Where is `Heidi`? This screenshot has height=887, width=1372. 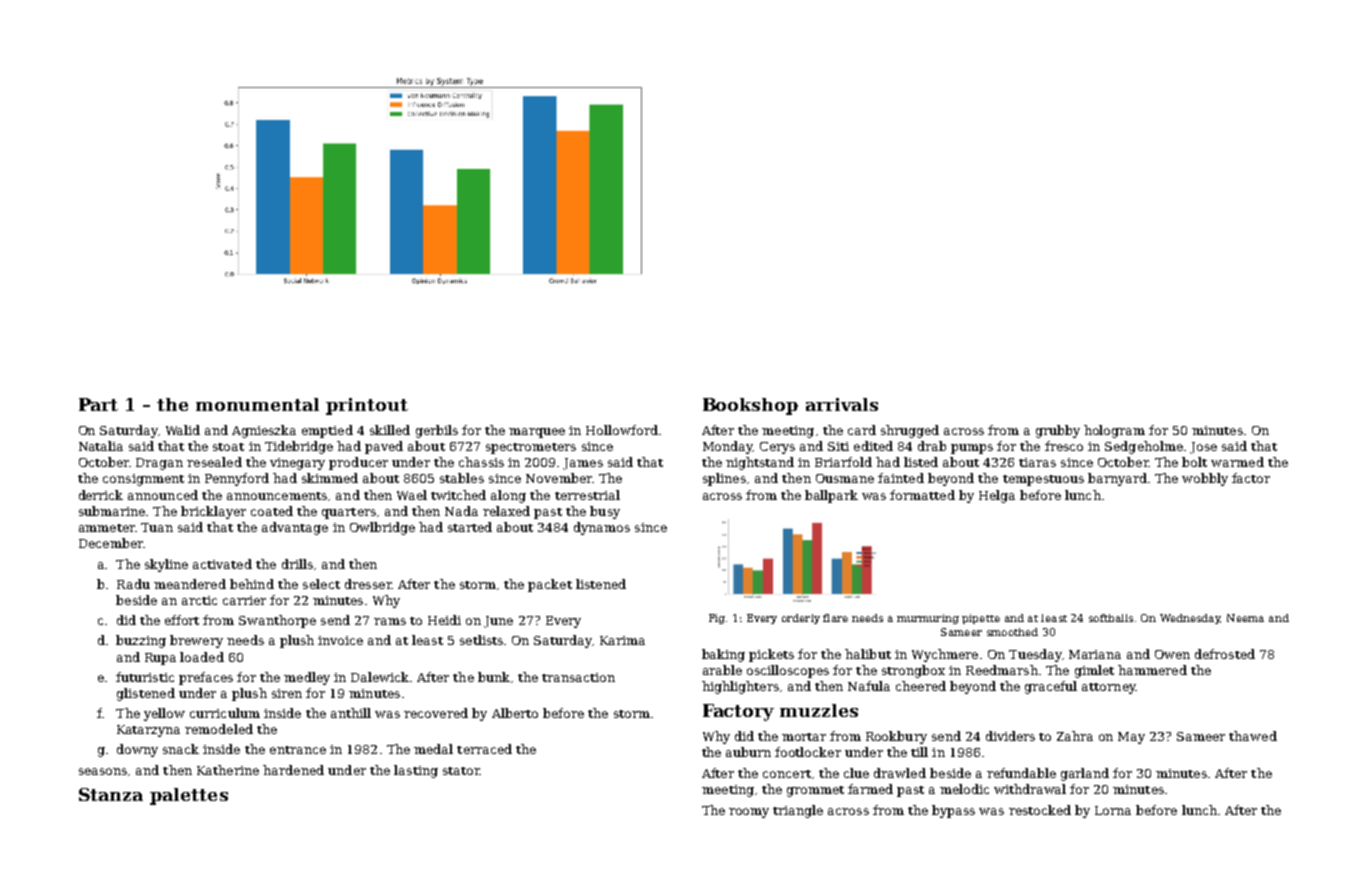 Heidi is located at coordinates (444, 620).
